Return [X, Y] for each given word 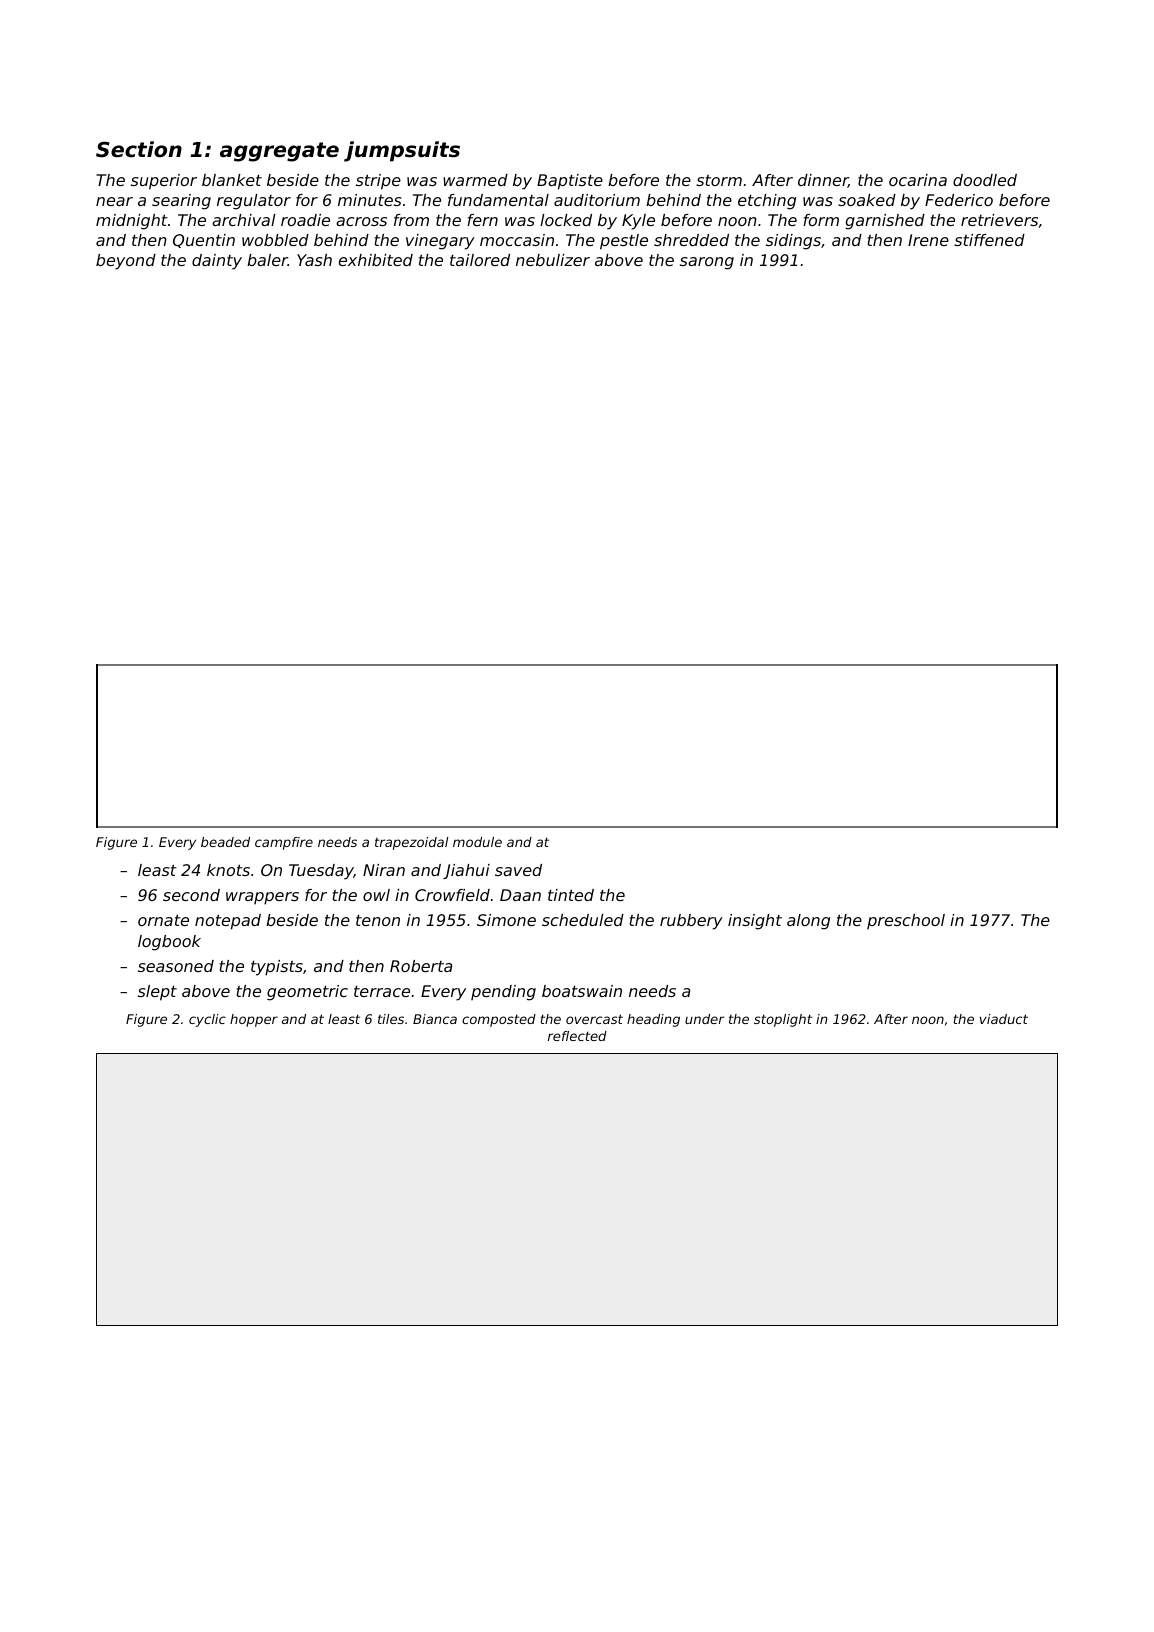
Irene [928, 240]
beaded [225, 842]
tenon [378, 920]
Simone [506, 920]
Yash [314, 260]
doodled [985, 180]
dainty [217, 262]
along [808, 922]
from [411, 220]
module [477, 842]
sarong [707, 263]
